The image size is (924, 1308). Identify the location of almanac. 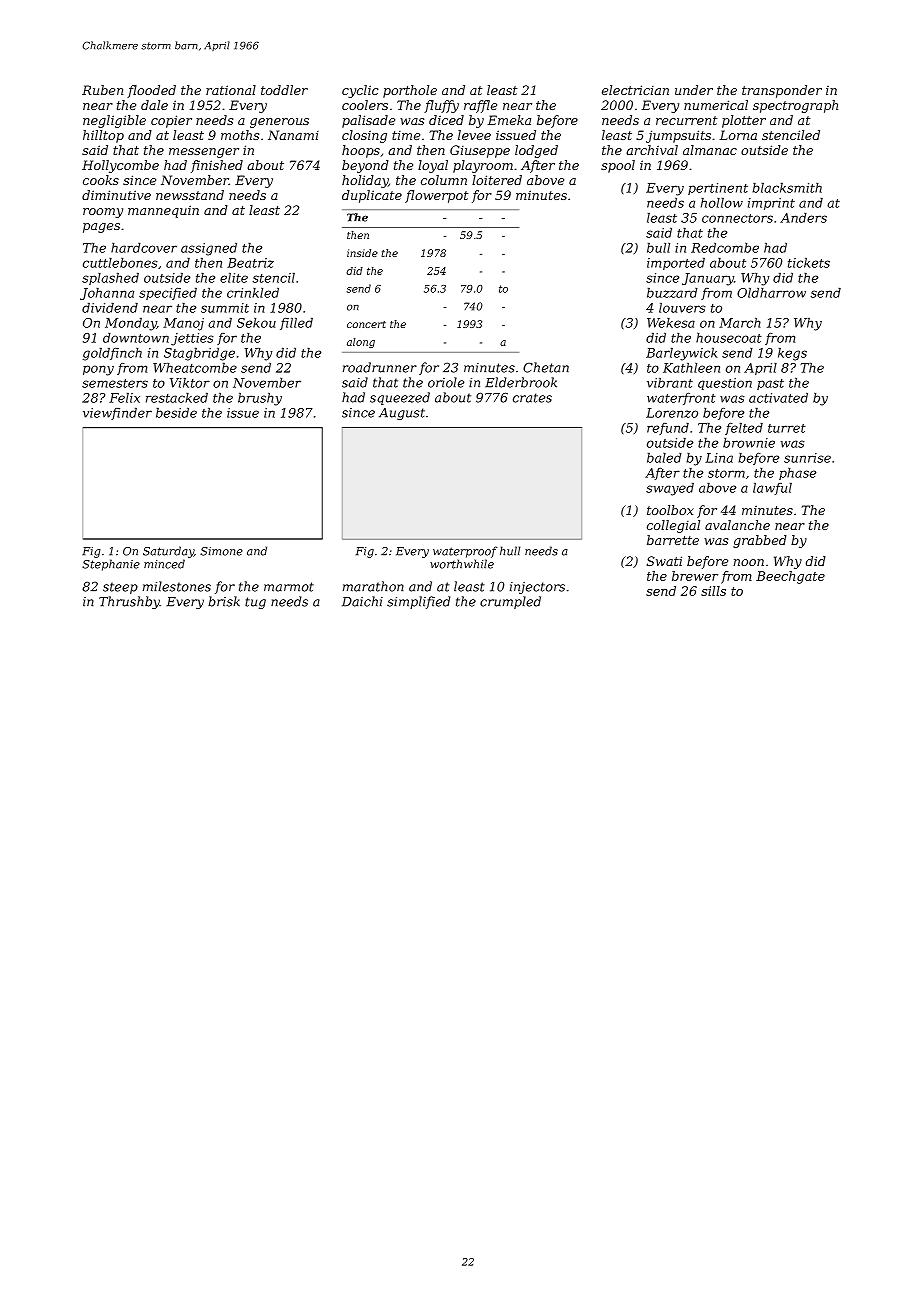
(710, 150).
